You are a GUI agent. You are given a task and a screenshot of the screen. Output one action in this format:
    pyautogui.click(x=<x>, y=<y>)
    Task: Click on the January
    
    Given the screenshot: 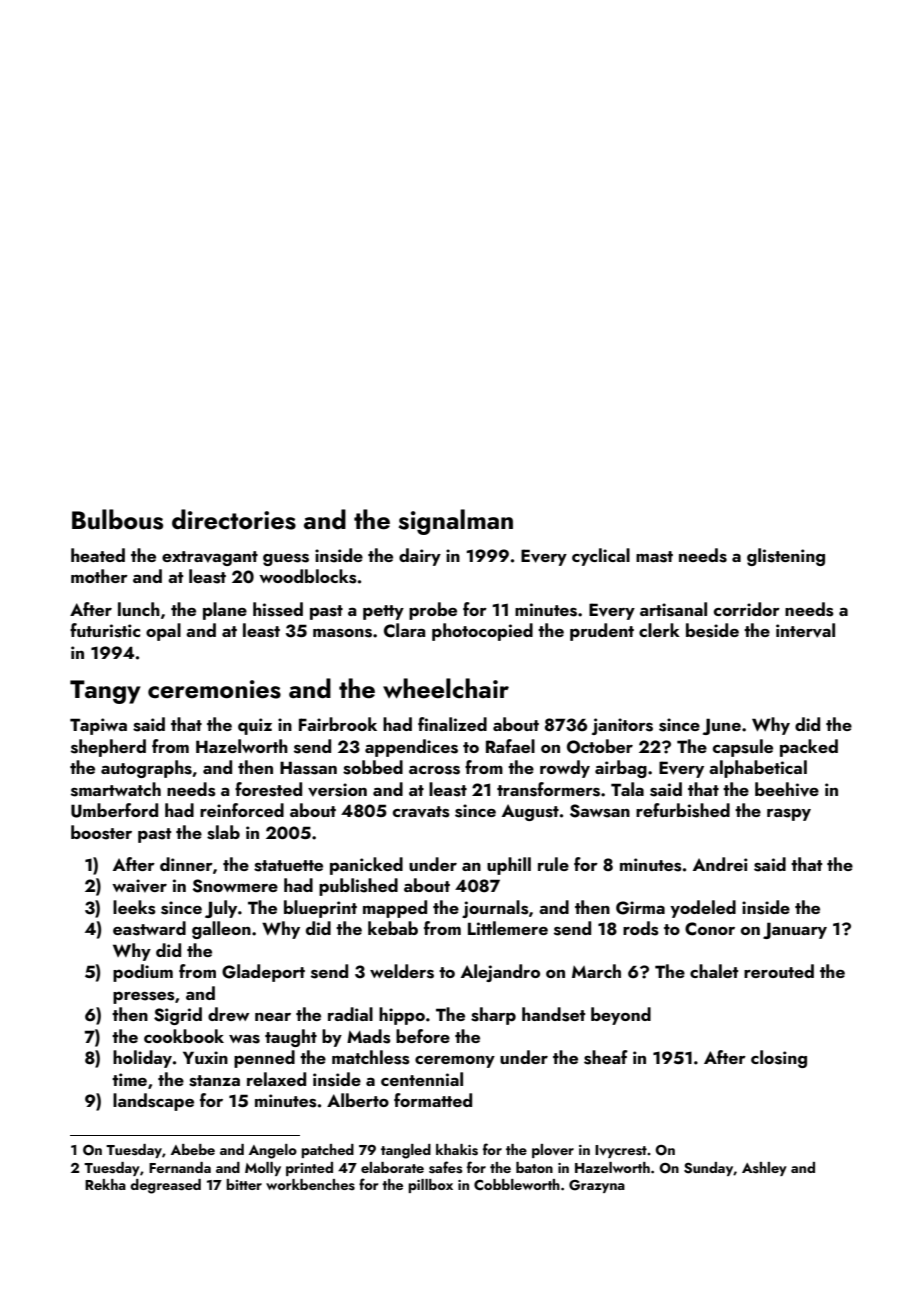 What is the action you would take?
    pyautogui.click(x=795, y=930)
